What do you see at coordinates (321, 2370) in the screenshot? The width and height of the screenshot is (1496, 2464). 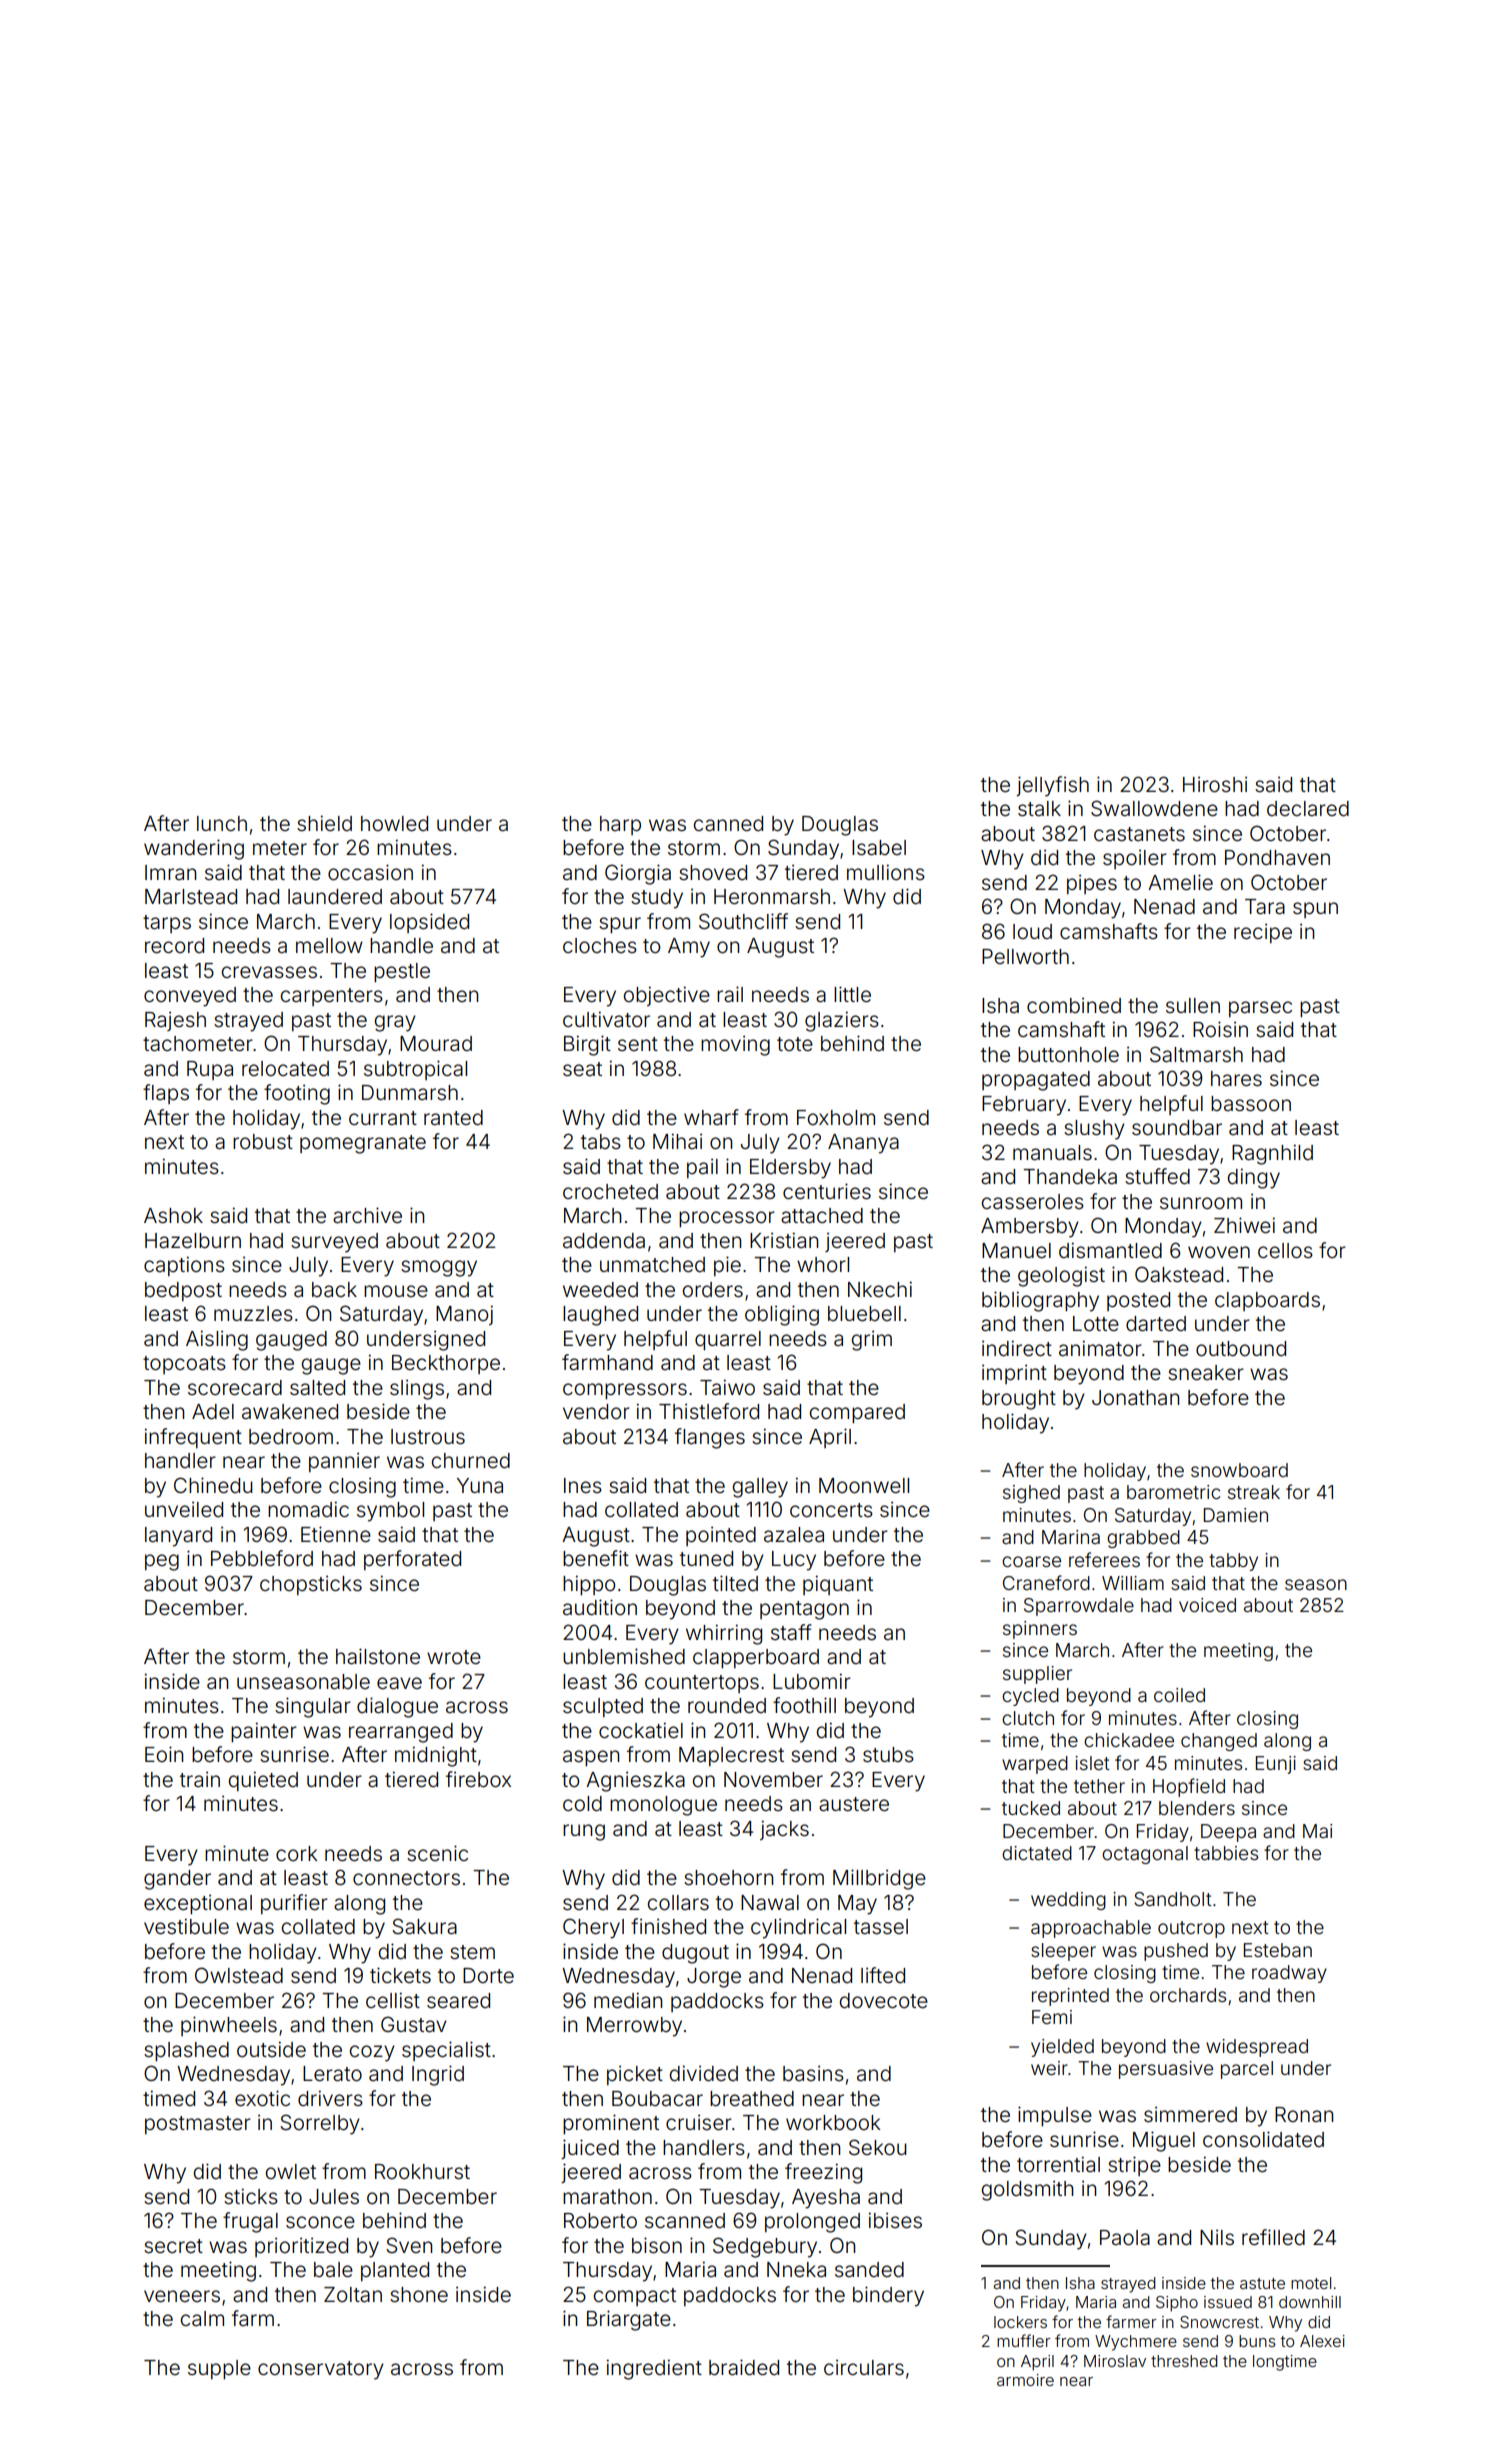 I see `conservatory` at bounding box center [321, 2370].
